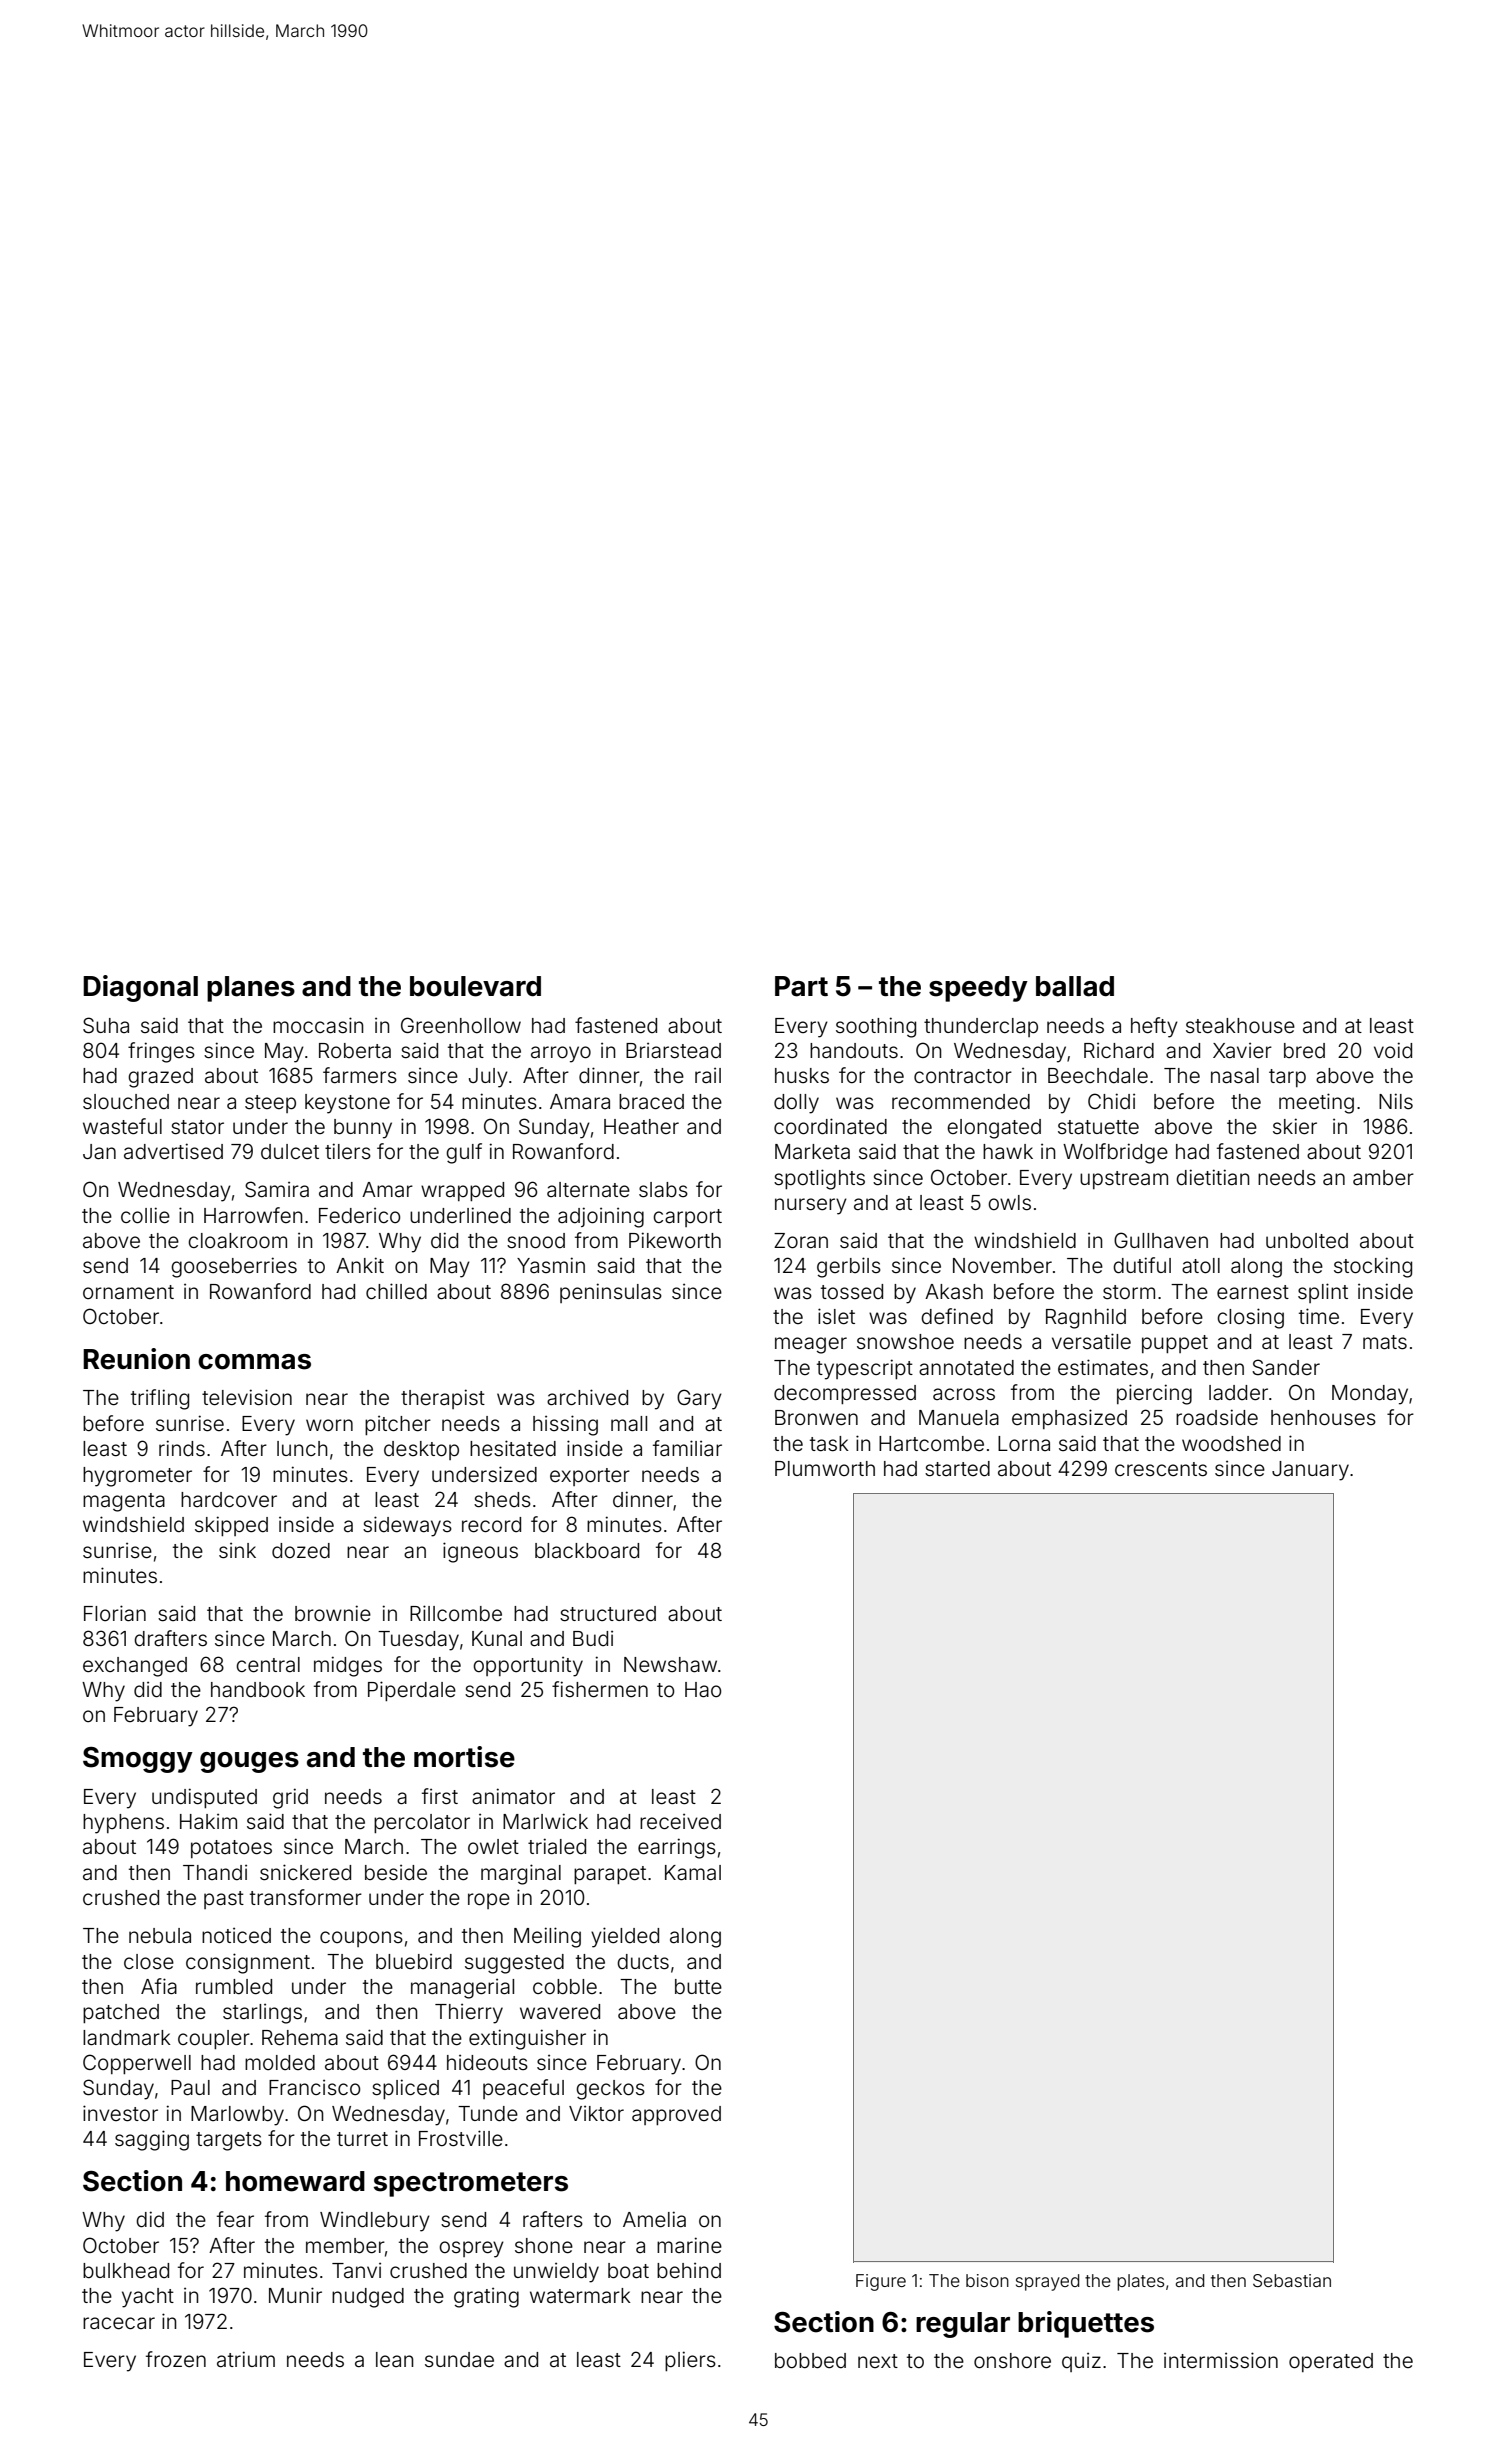 The width and height of the image is (1496, 2464). Describe the element at coordinates (881, 2282) in the image. I see `Figure` at that location.
